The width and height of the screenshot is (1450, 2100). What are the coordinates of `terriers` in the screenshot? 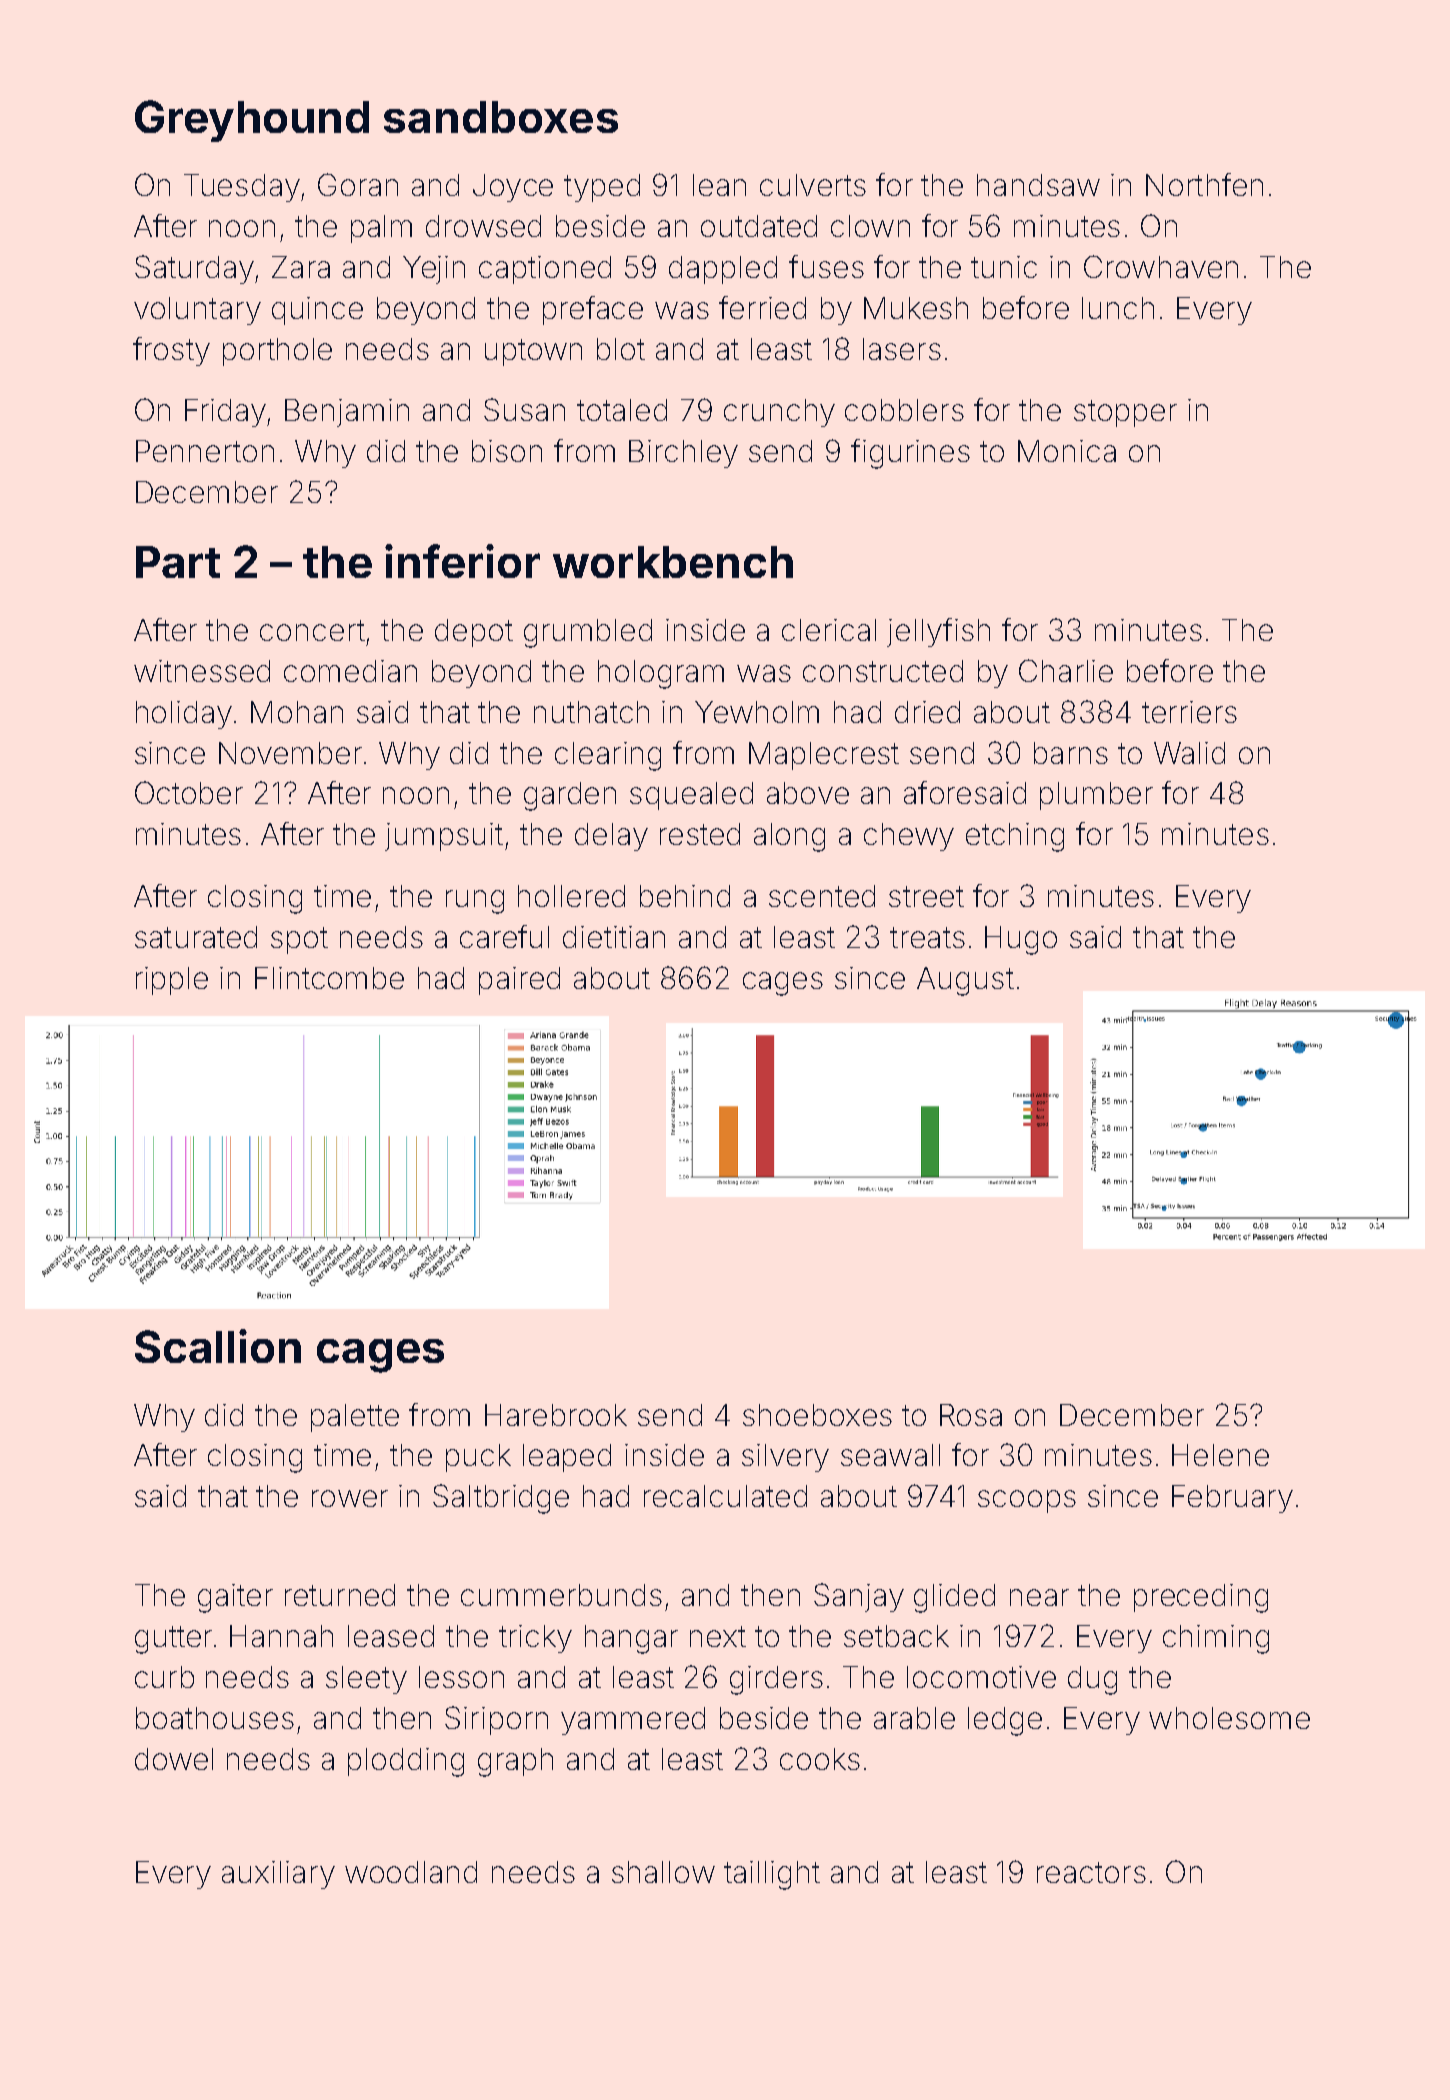 It's located at (1189, 712).
